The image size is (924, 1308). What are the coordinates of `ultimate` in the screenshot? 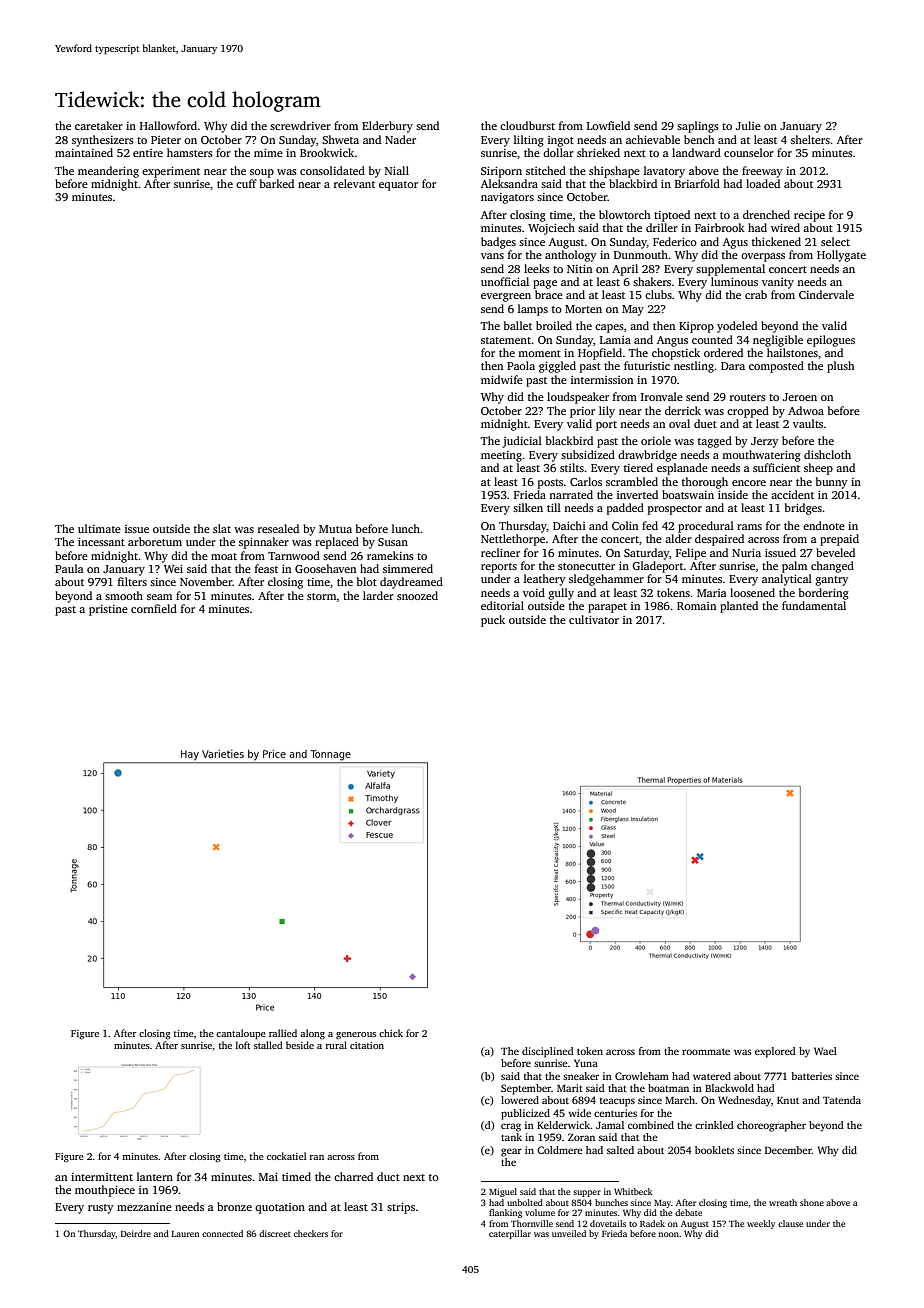 It's located at (99, 528).
